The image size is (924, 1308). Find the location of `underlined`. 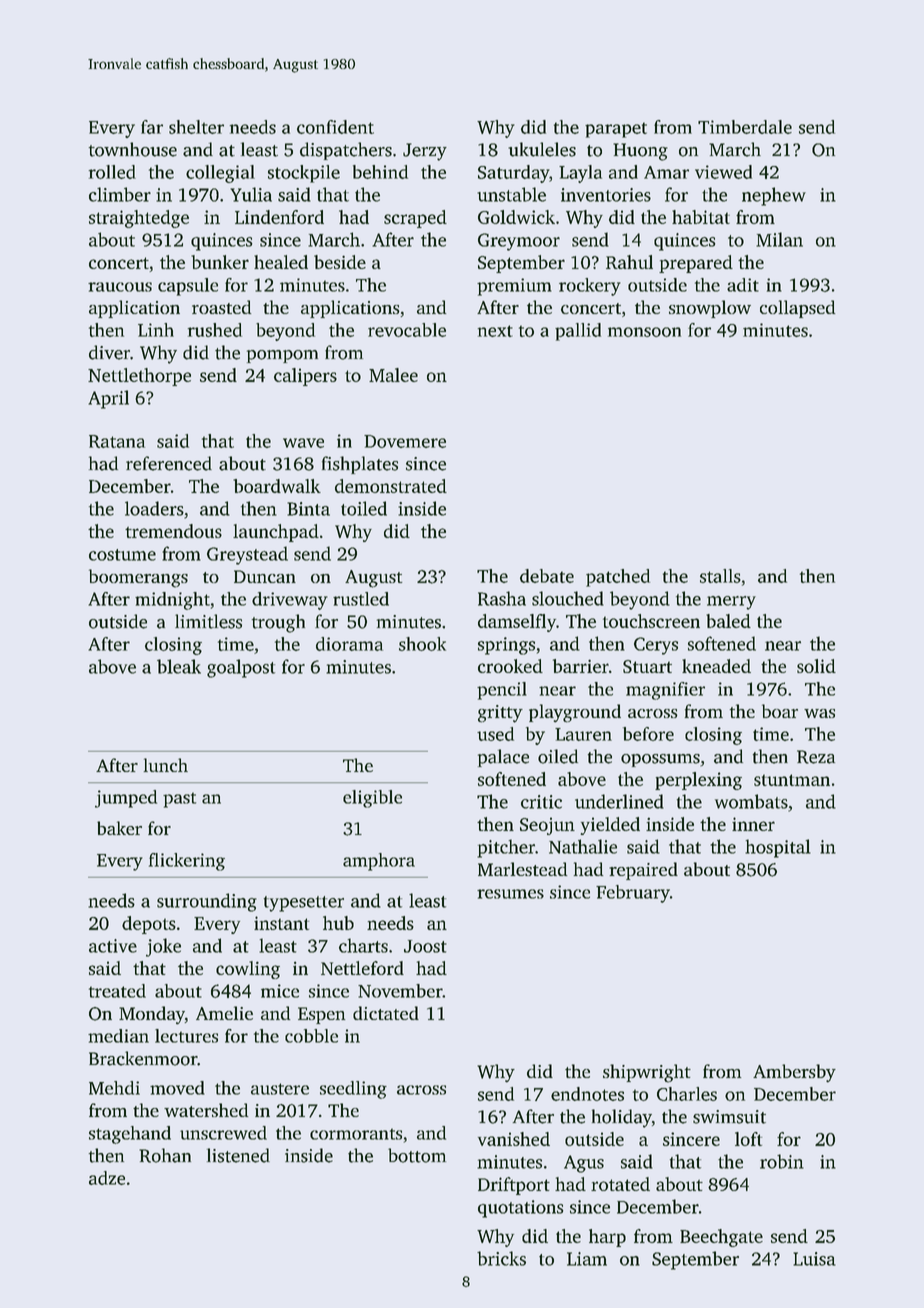

underlined is located at coordinates (619, 801).
